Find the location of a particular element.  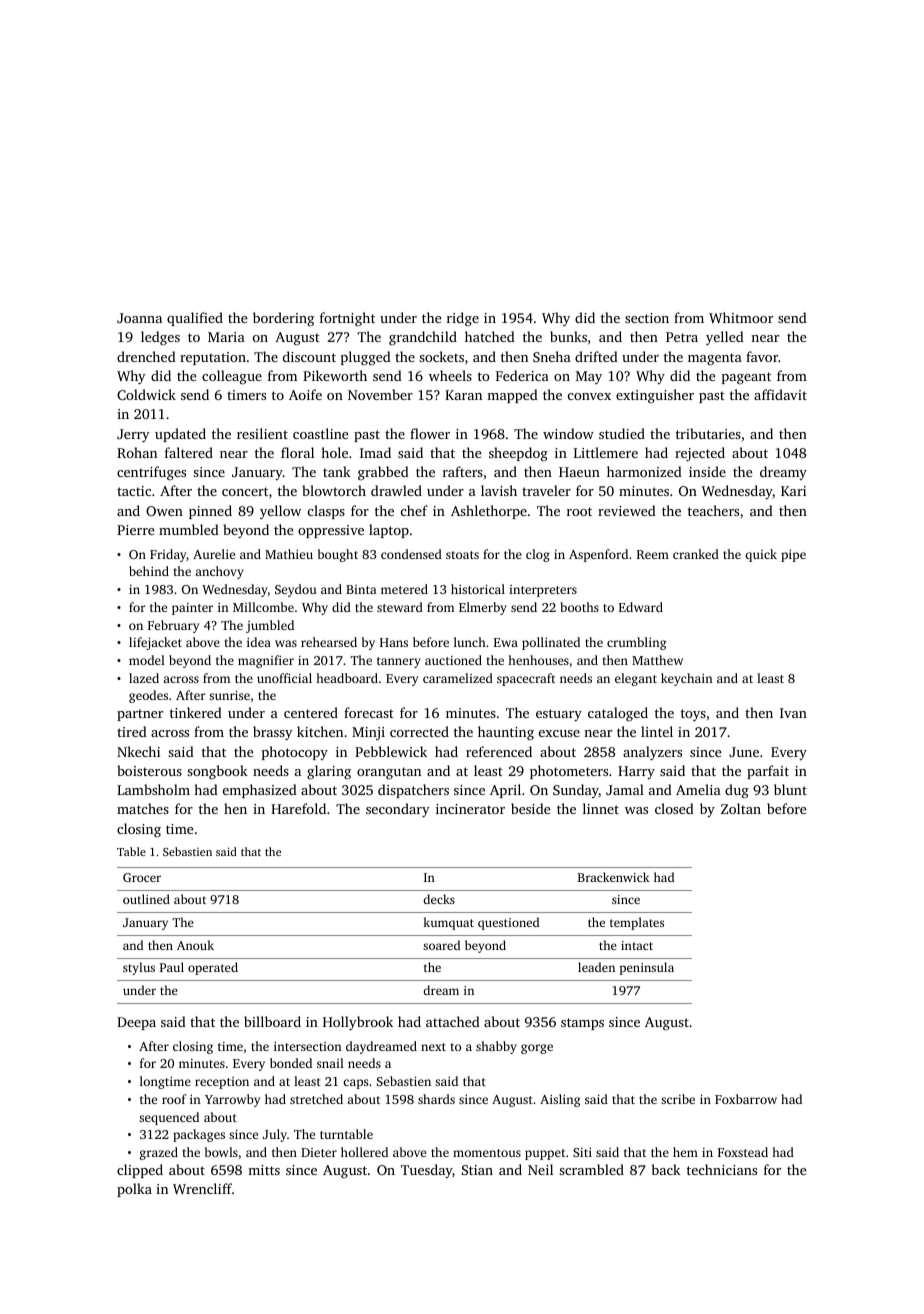

outlined is located at coordinates (146, 899).
